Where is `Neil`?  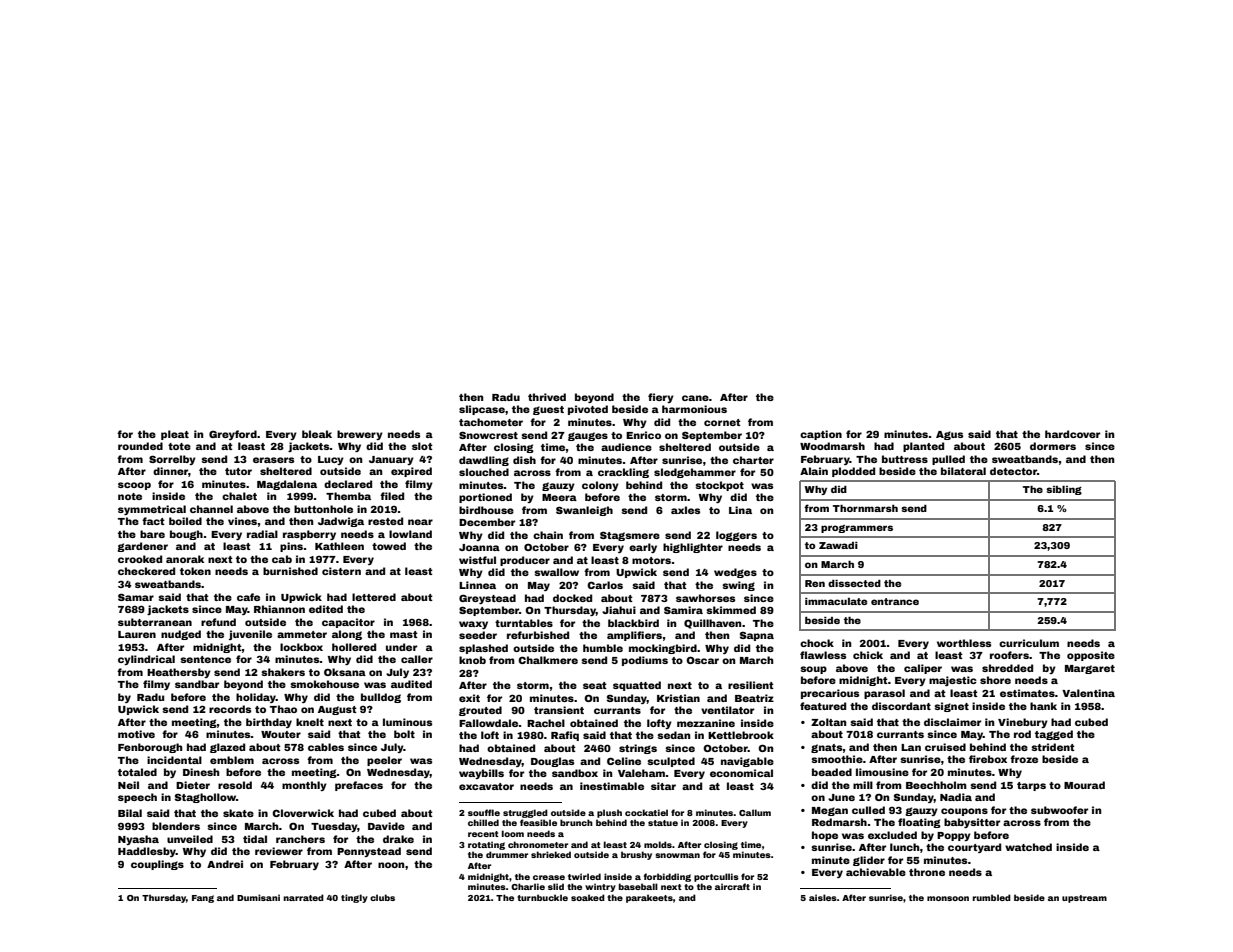
Neil is located at coordinates (128, 785).
